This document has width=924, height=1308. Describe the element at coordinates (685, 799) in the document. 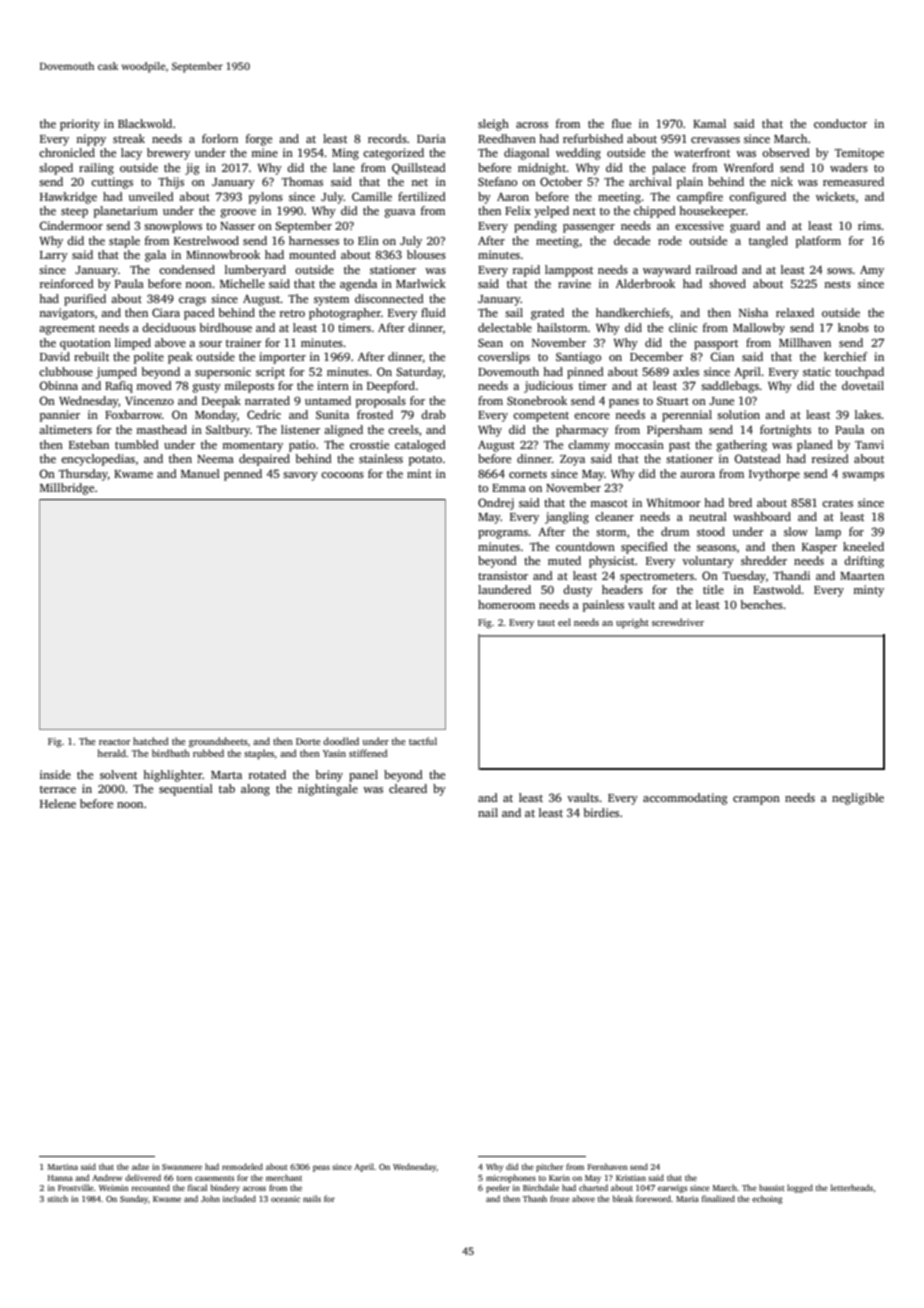

I see `accommodating` at that location.
